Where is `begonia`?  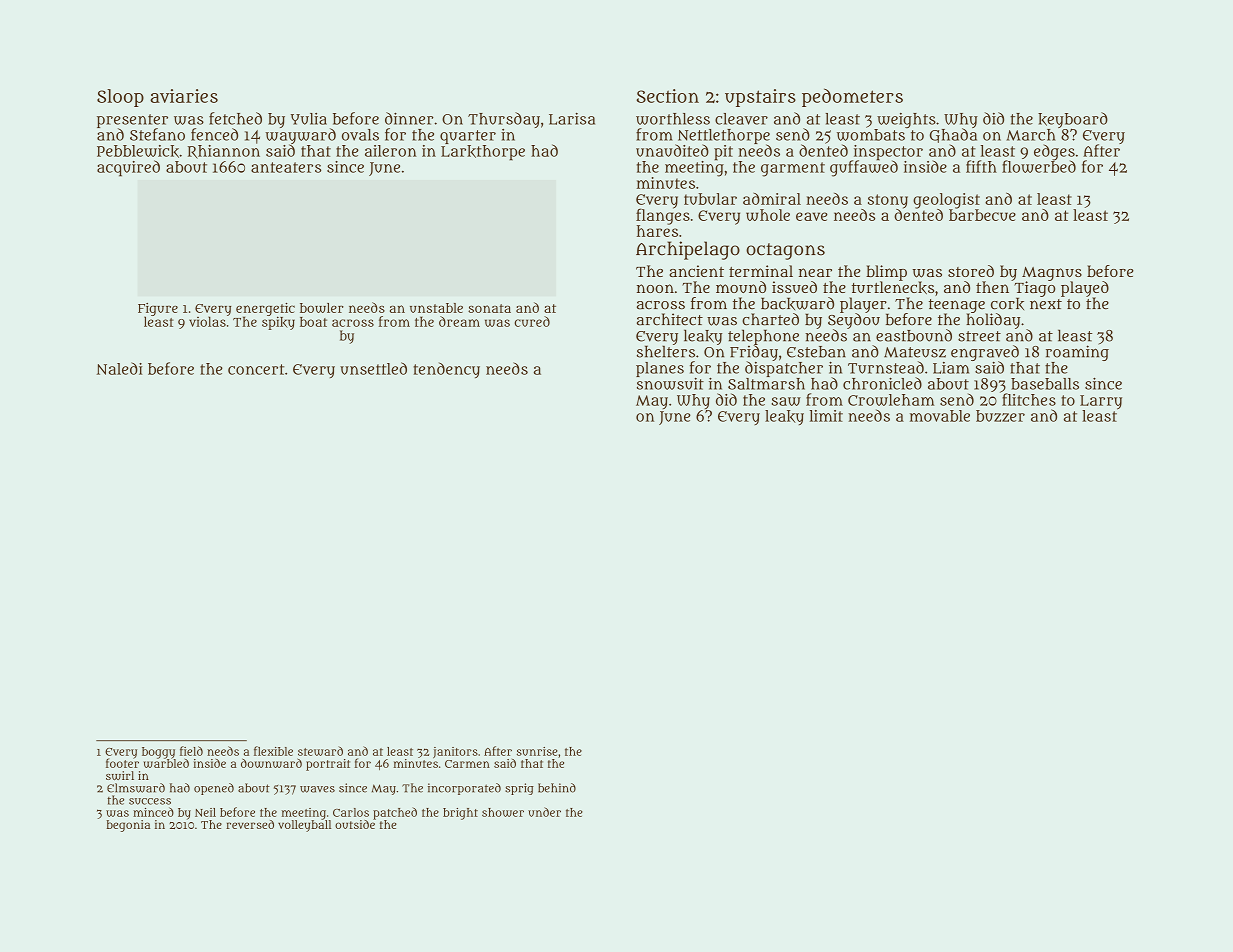
begonia is located at coordinates (128, 826).
